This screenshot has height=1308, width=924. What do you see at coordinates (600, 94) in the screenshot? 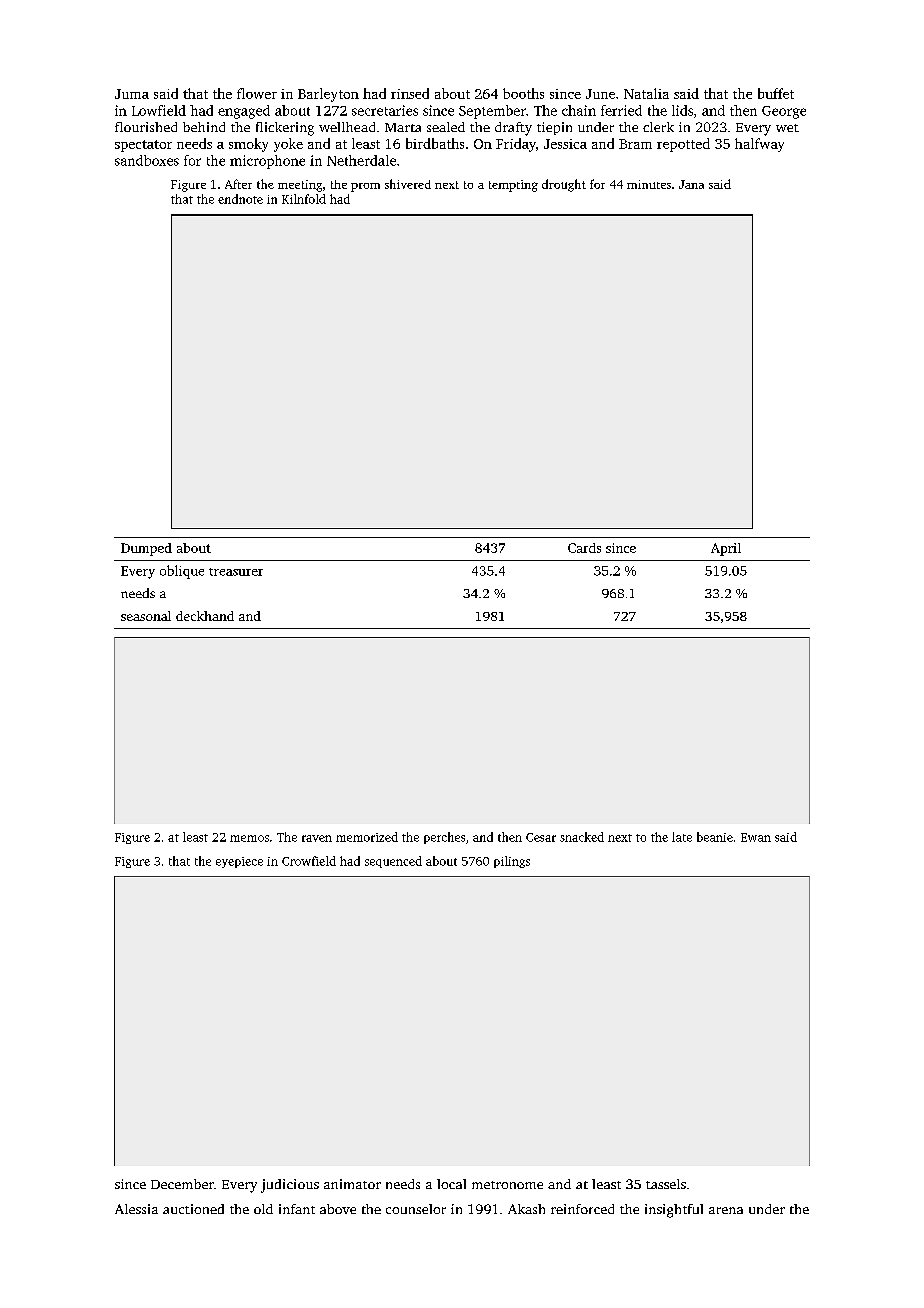
I see `June` at bounding box center [600, 94].
